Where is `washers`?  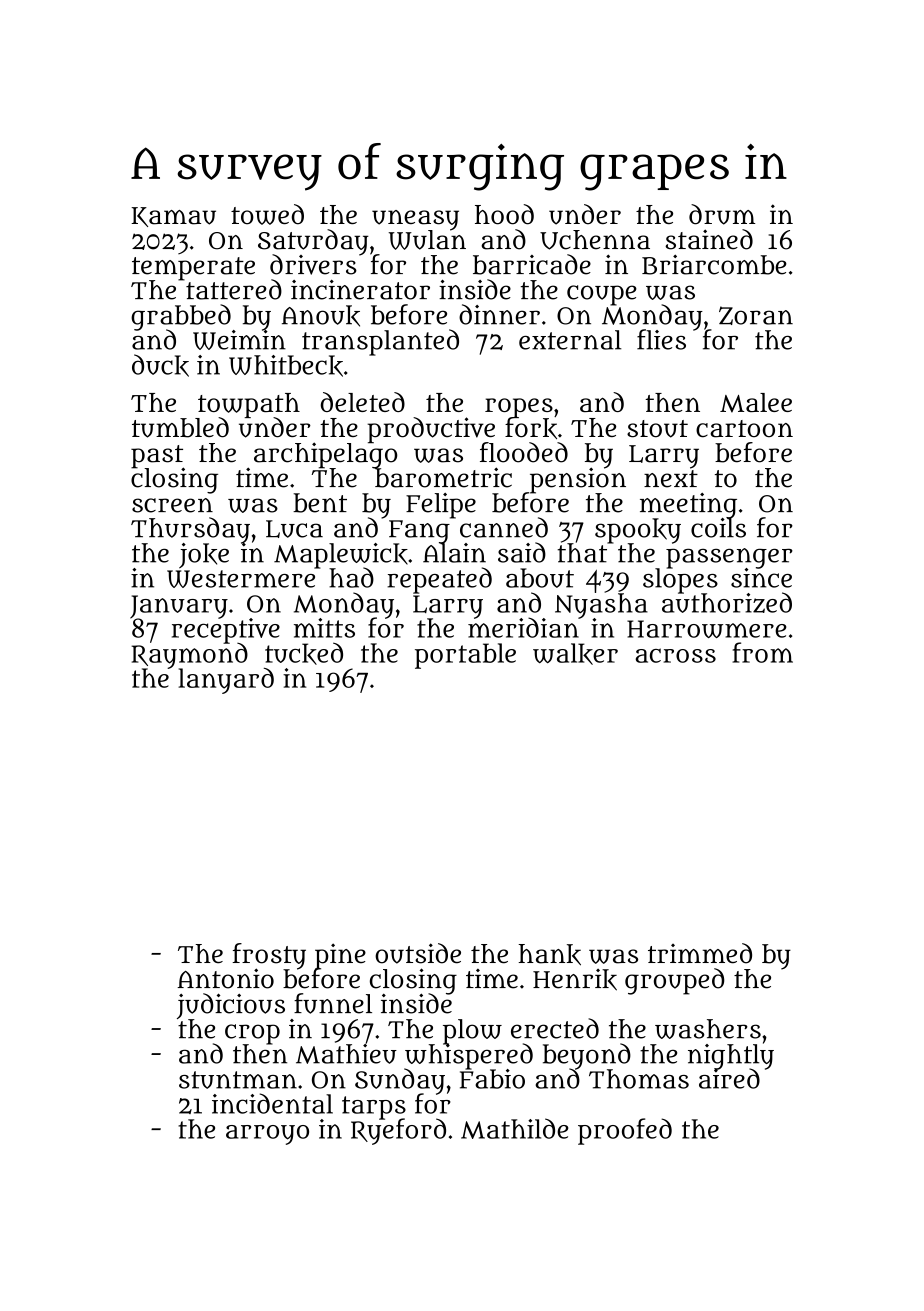
washers is located at coordinates (708, 1029).
